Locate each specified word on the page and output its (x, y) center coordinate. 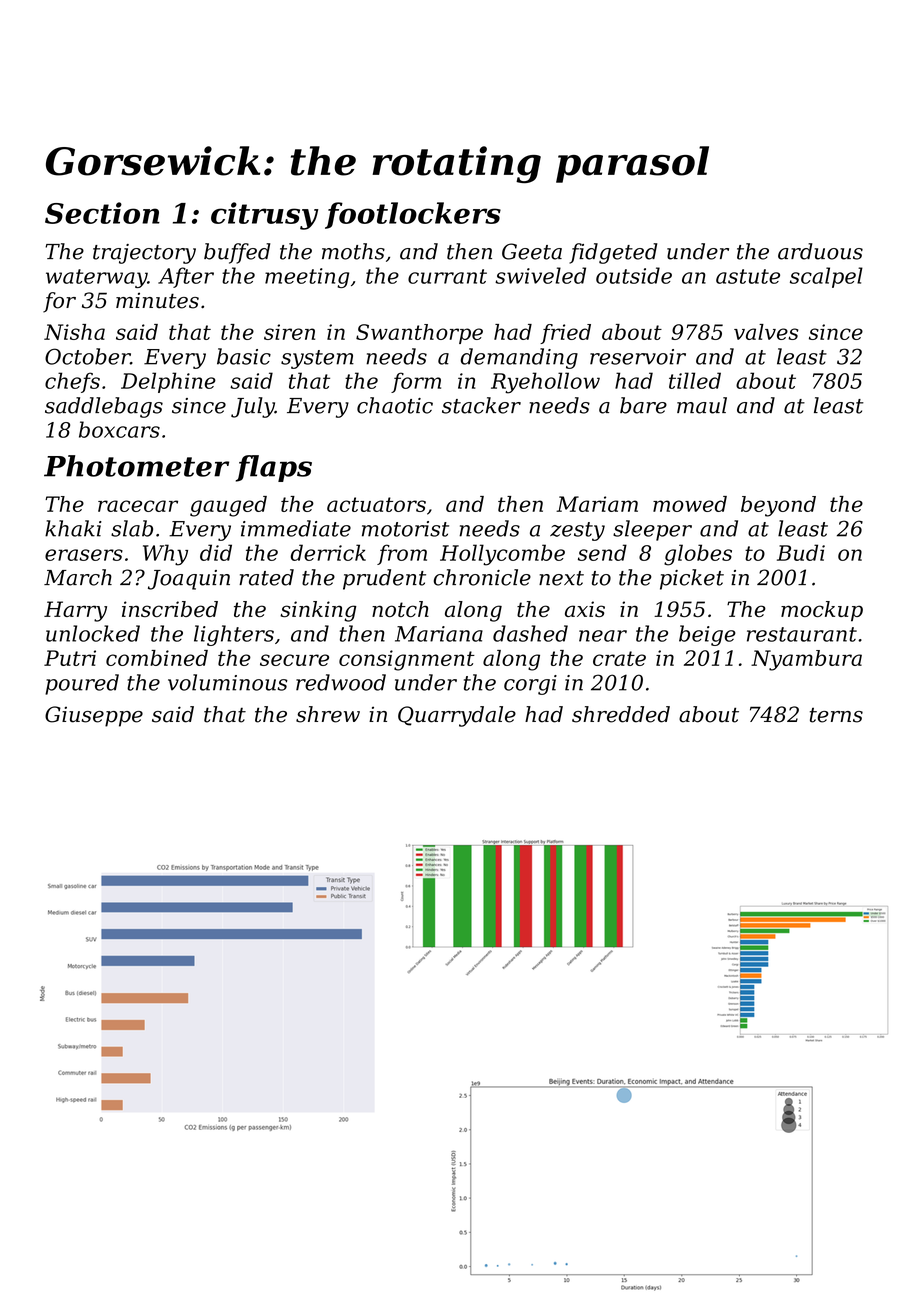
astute (748, 276)
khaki (73, 528)
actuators (376, 504)
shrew (328, 714)
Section (102, 213)
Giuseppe (94, 716)
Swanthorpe (419, 334)
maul (702, 405)
